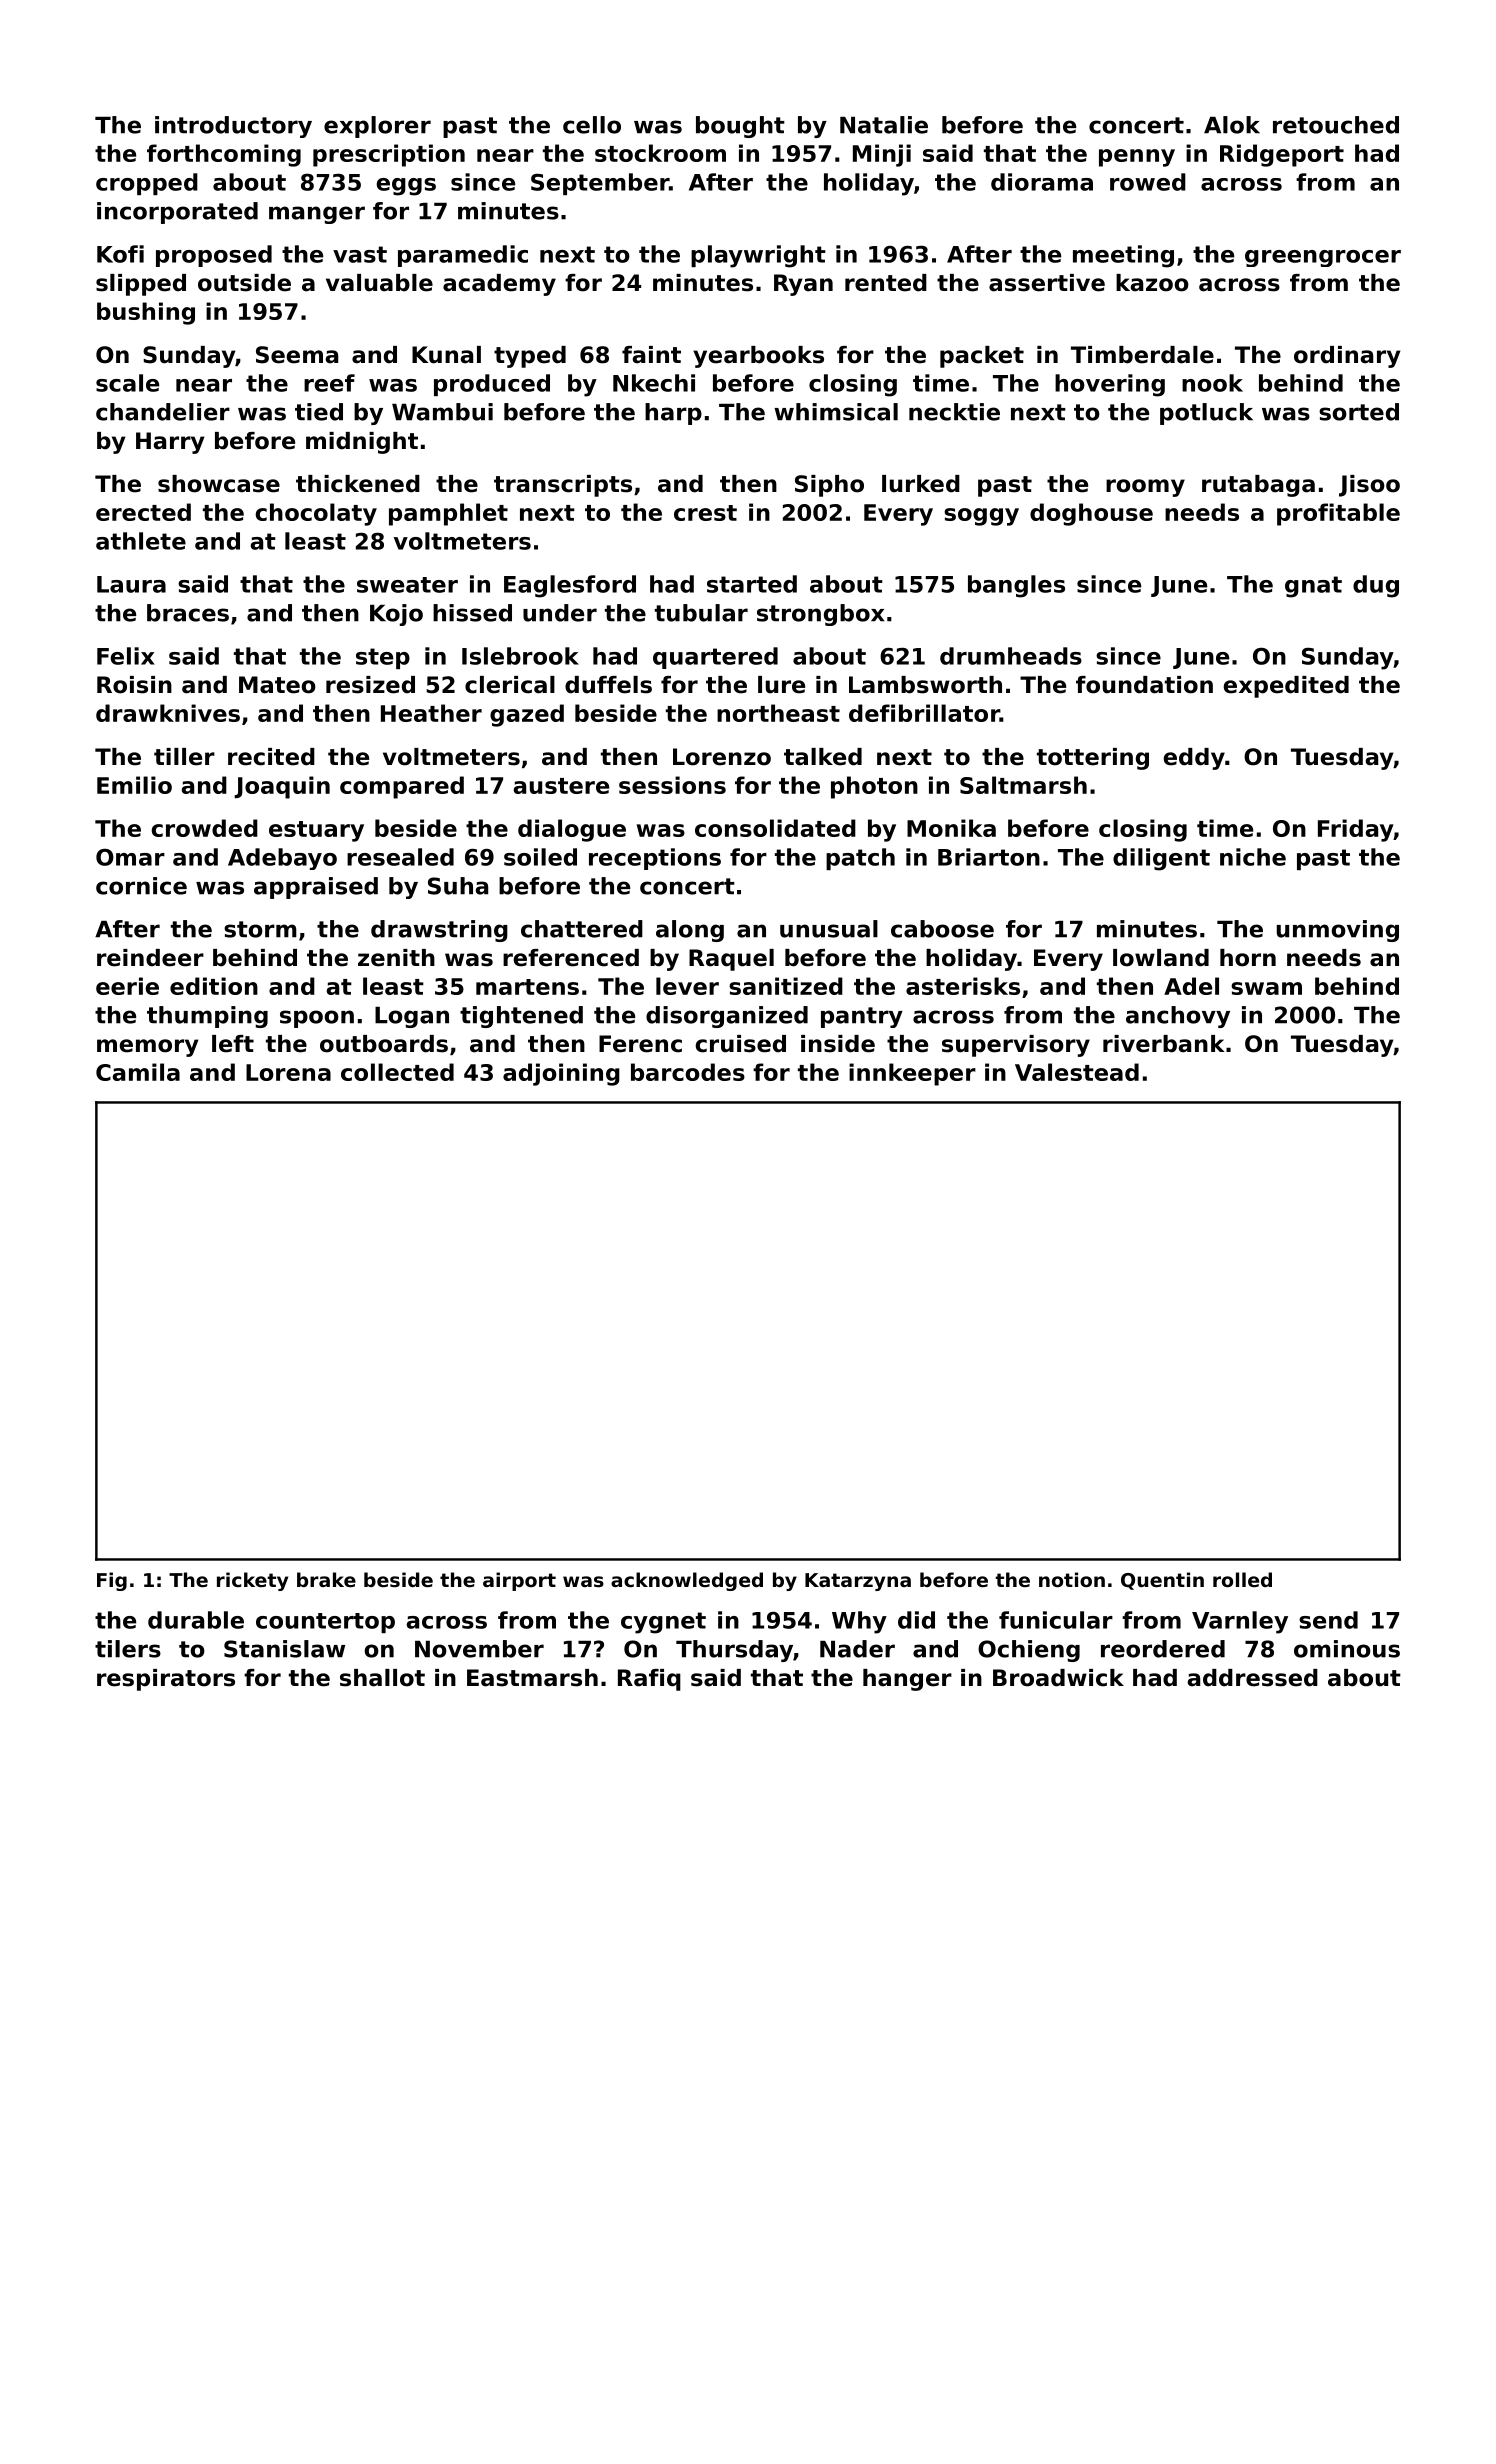 Image resolution: width=1496 pixels, height=2464 pixels. I want to click on acknowledged, so click(687, 1581).
